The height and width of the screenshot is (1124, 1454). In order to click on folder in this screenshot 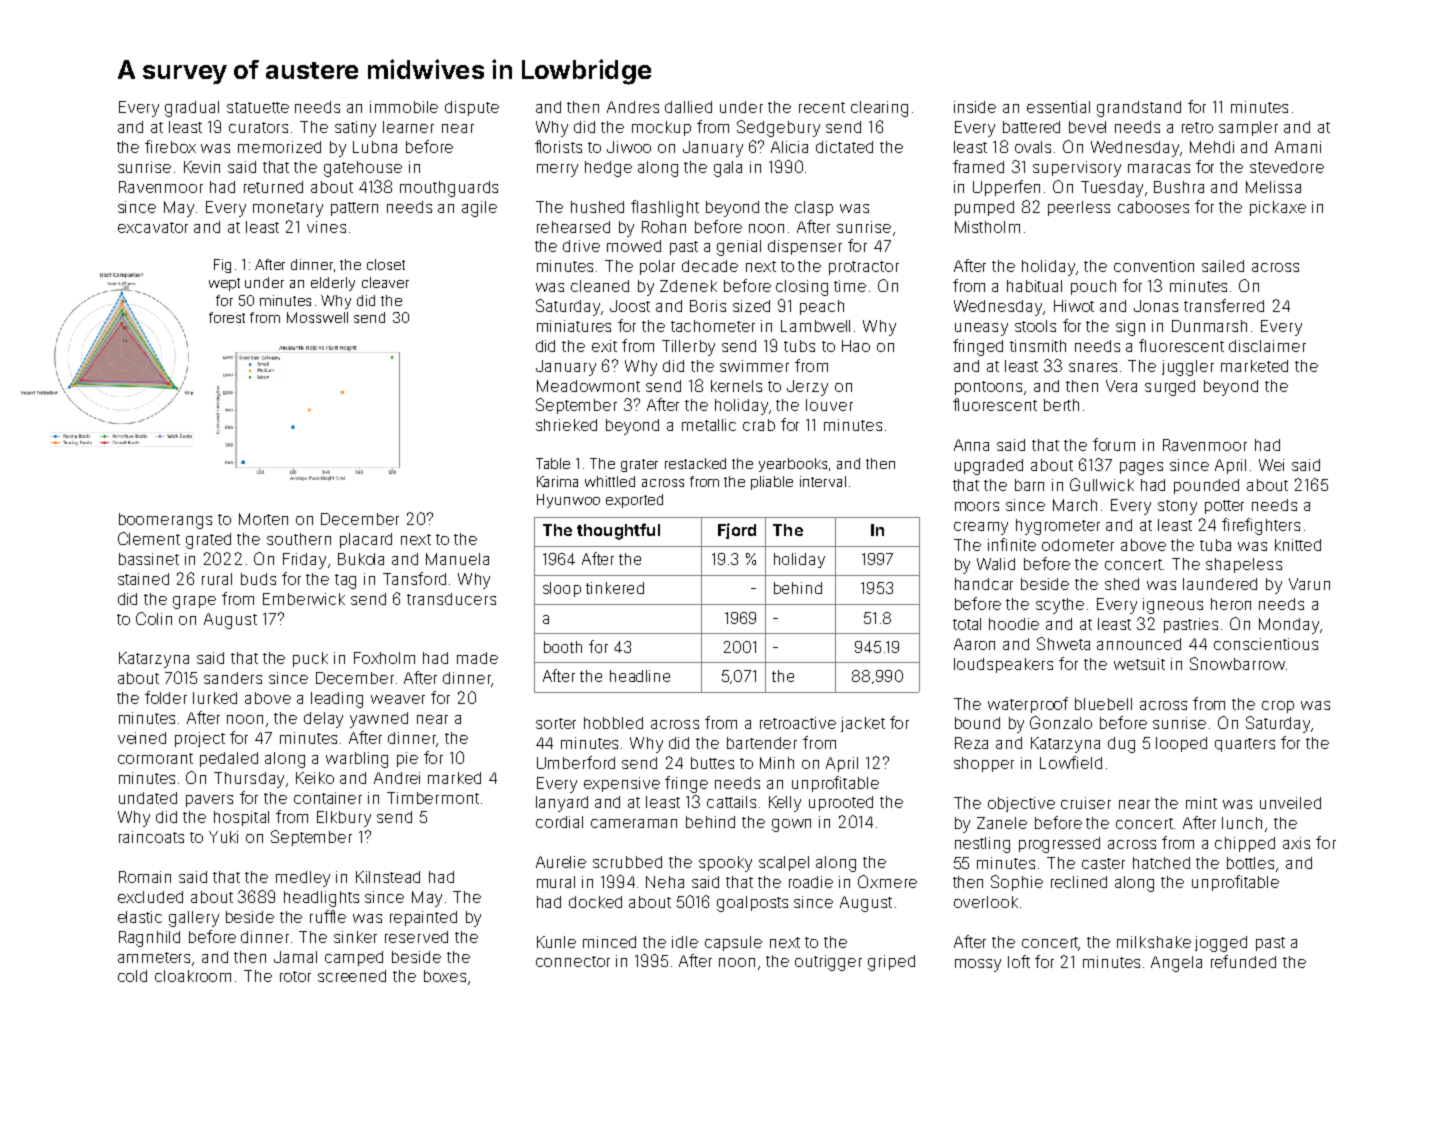, I will do `click(166, 697)`.
